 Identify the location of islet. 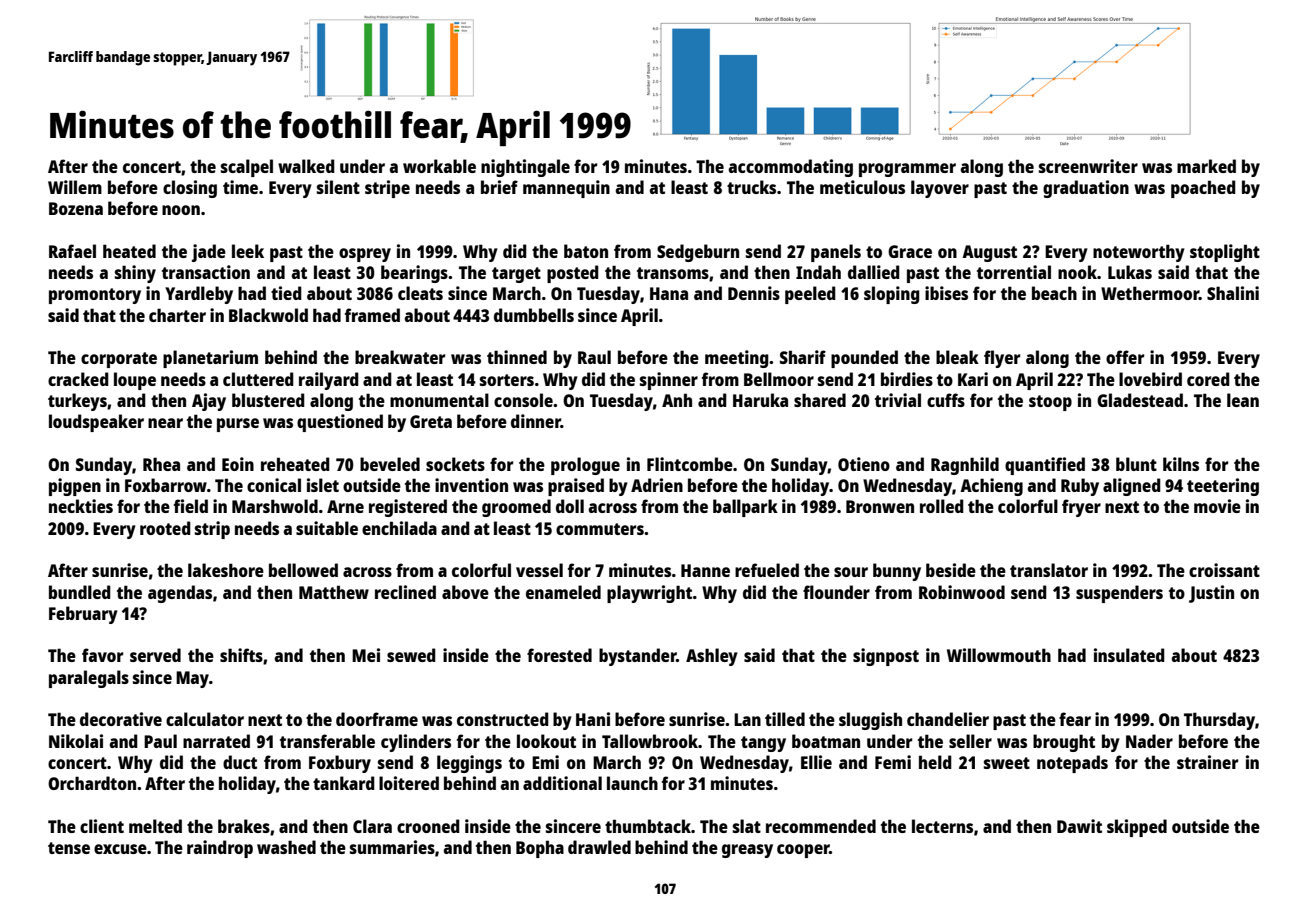
(323, 485).
